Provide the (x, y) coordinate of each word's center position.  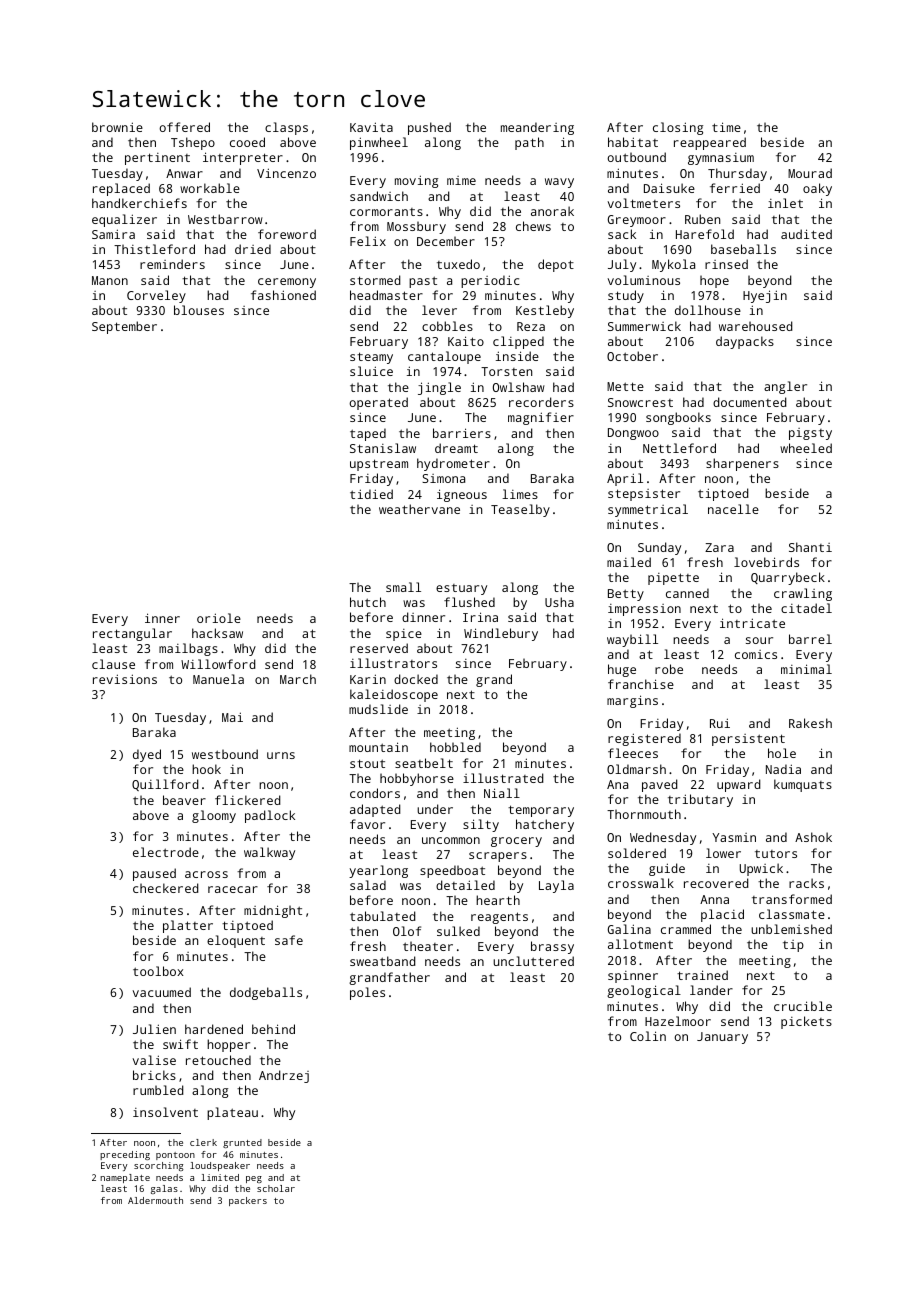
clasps (286, 128)
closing (678, 128)
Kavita (371, 127)
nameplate (125, 1178)
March (298, 679)
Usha (559, 602)
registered (644, 739)
